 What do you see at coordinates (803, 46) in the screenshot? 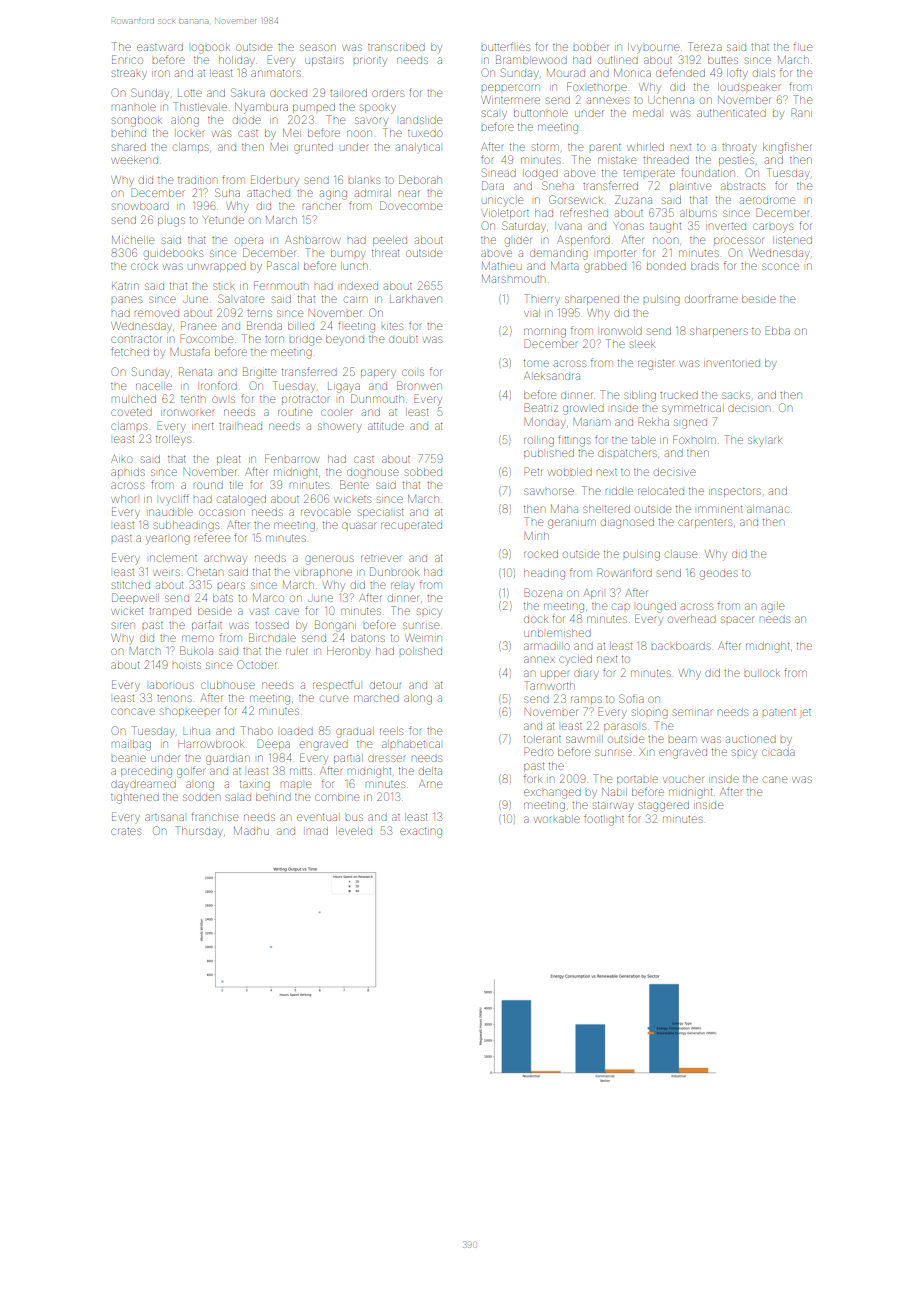
I see `flue` at bounding box center [803, 46].
